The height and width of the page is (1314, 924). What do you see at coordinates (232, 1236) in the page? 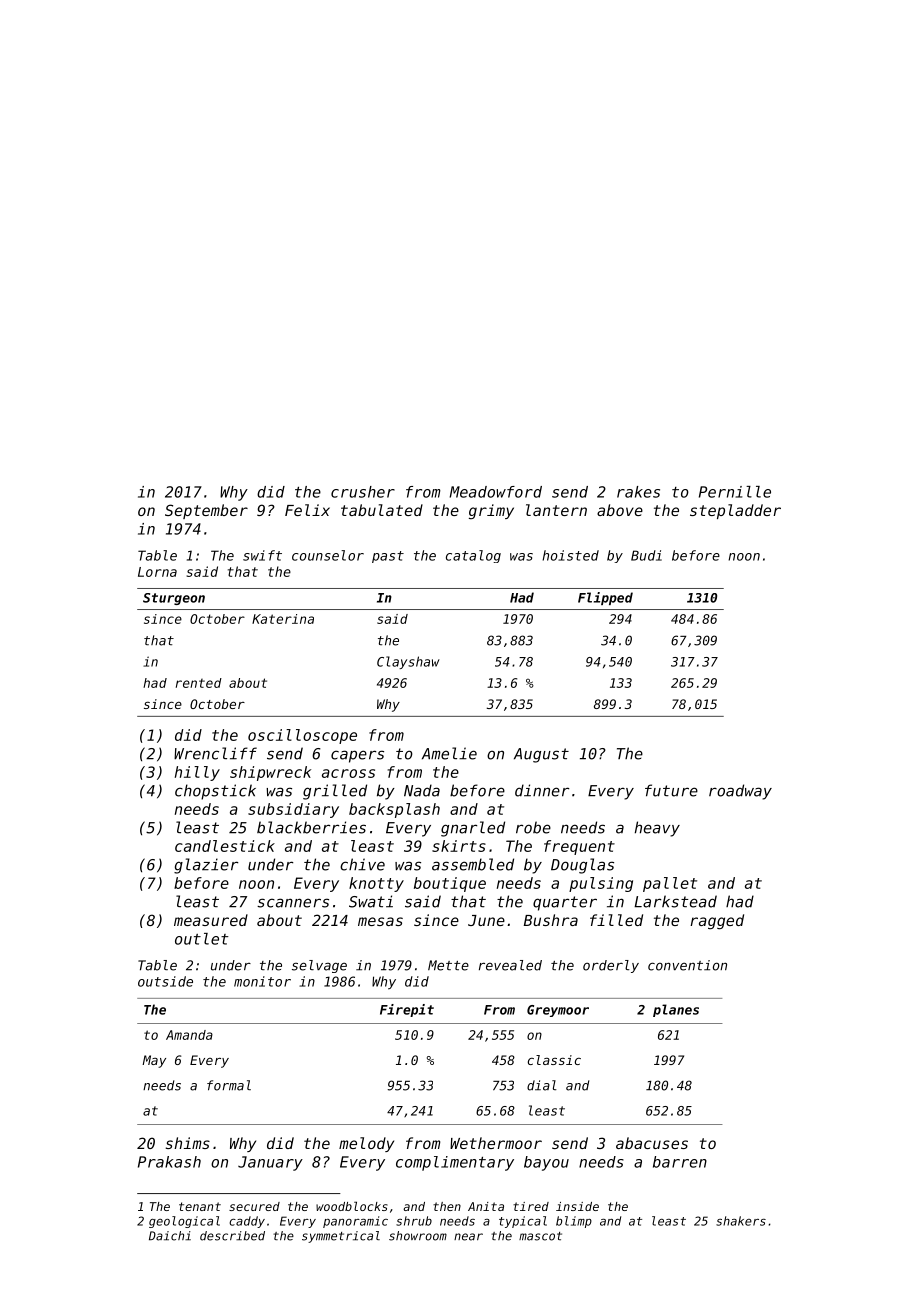
I see `described` at bounding box center [232, 1236].
